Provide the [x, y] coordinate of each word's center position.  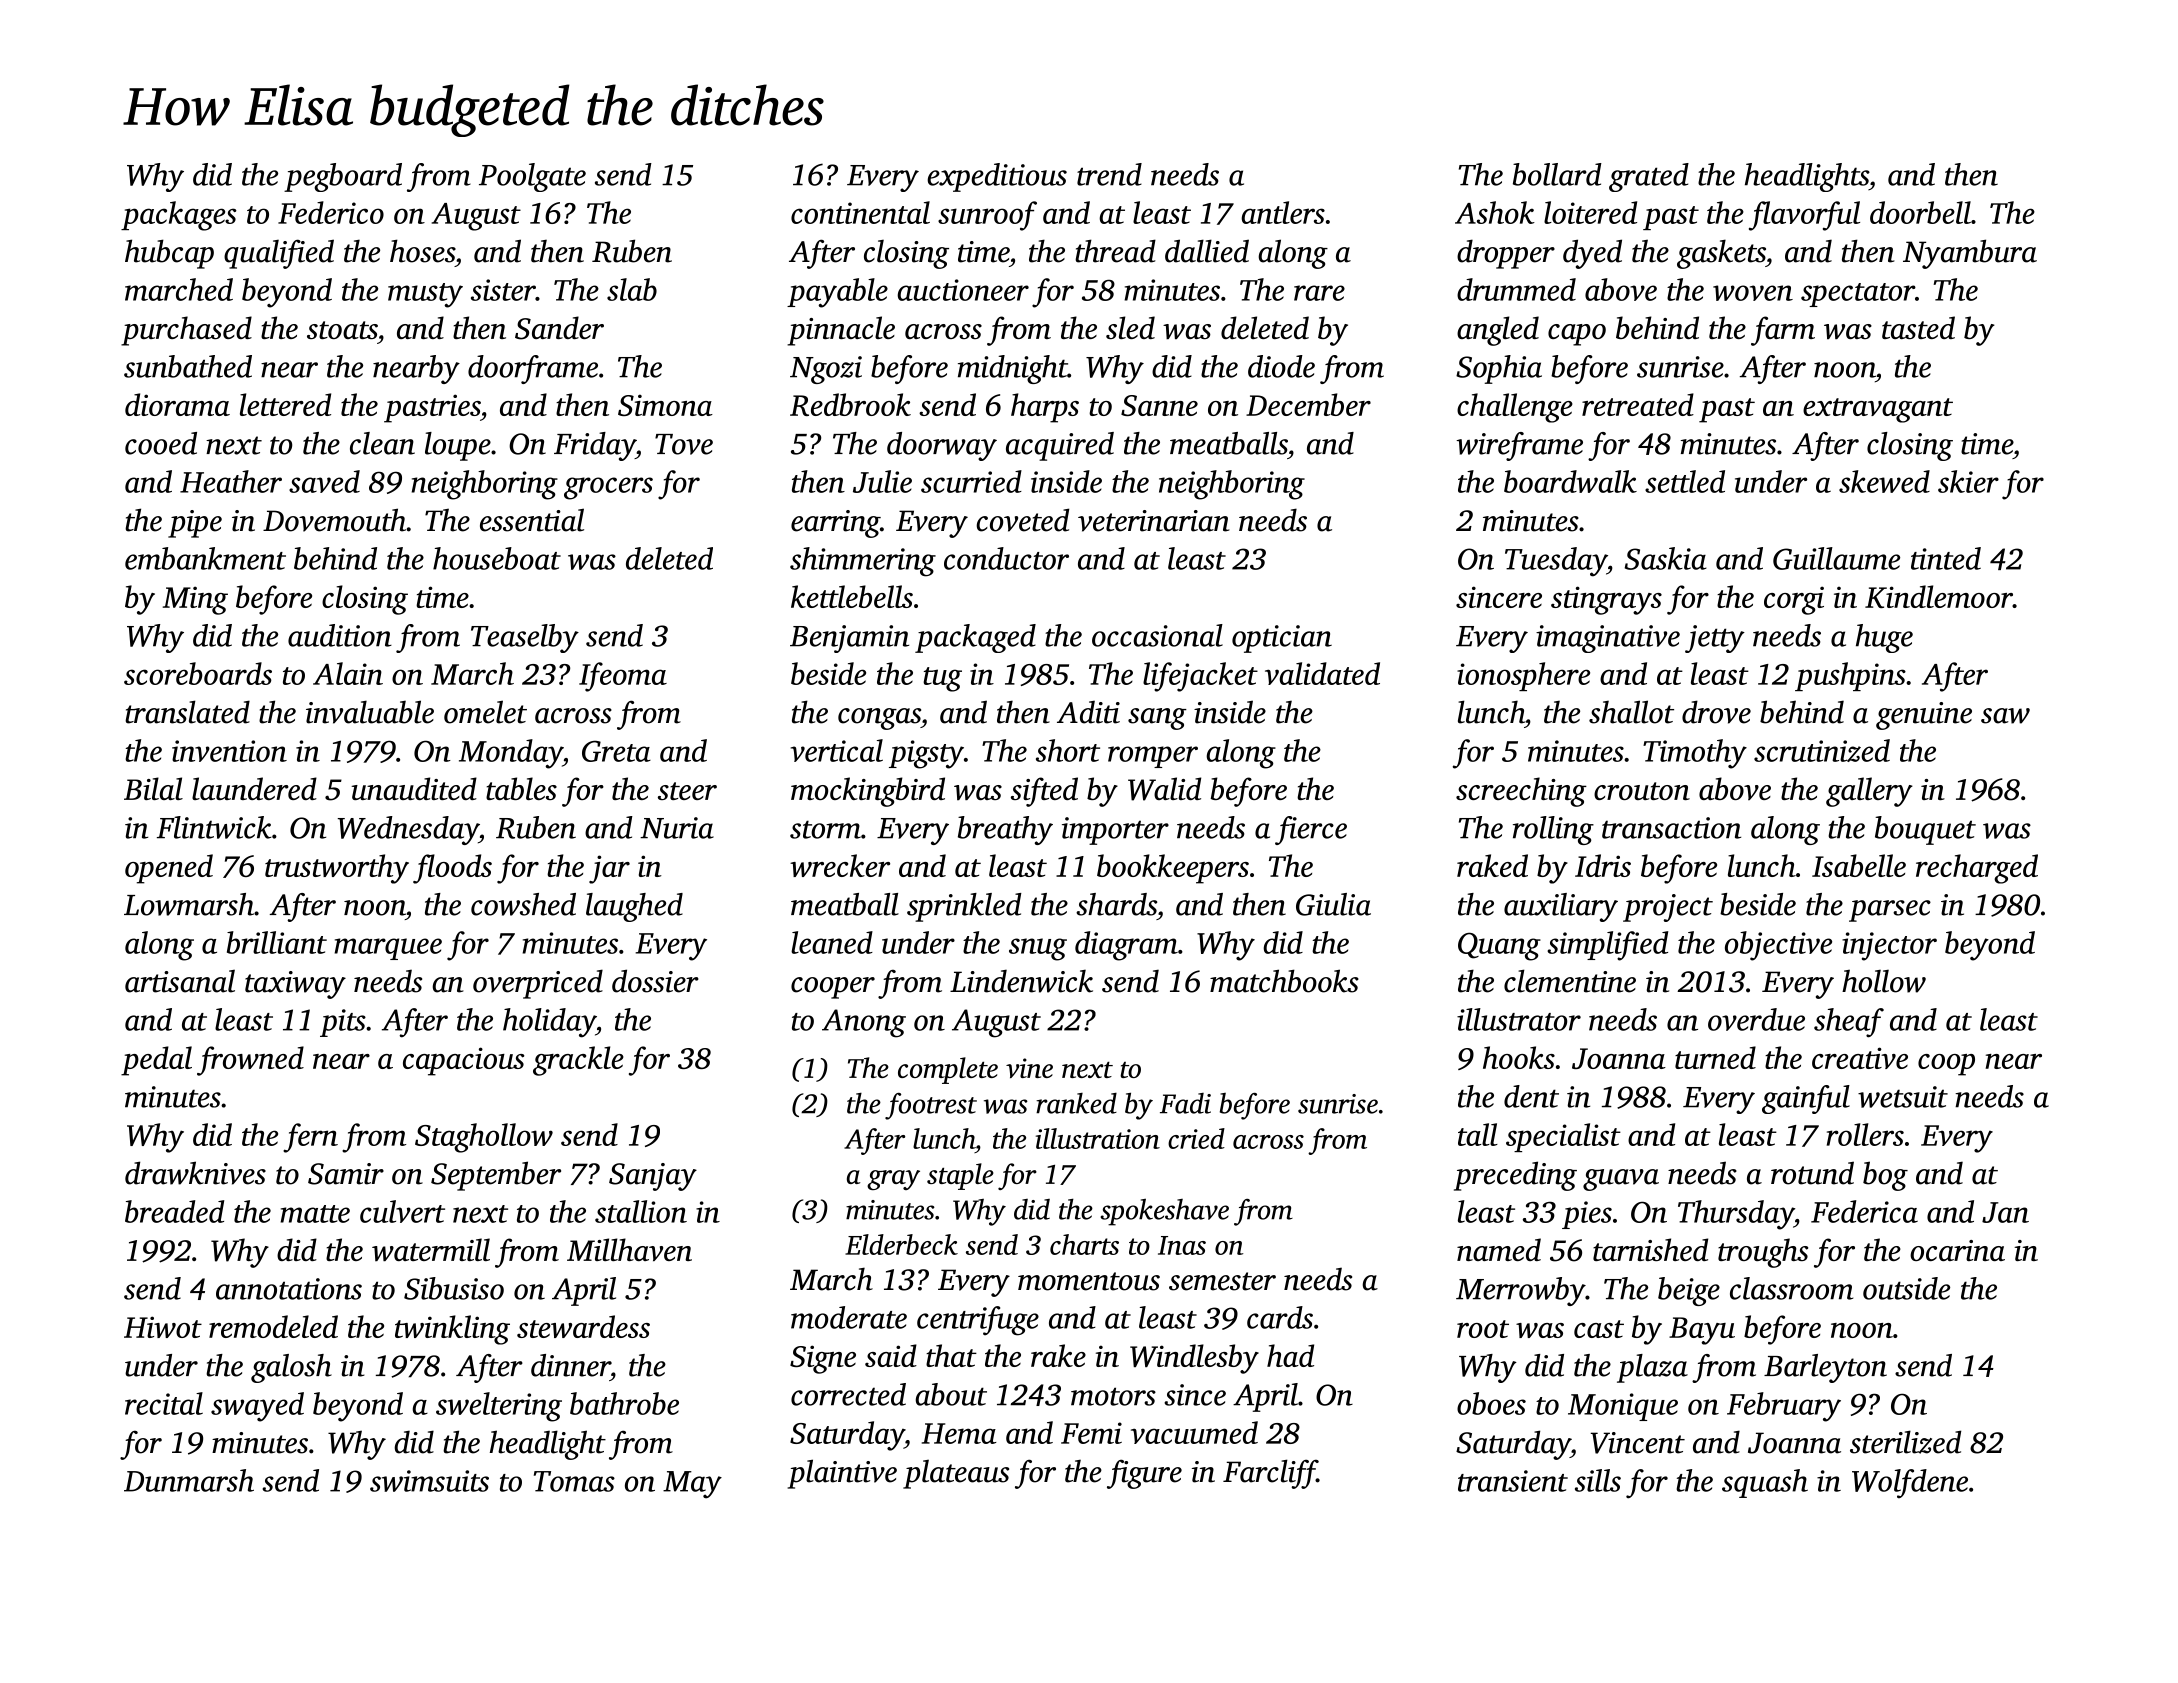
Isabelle [1859, 865]
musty [425, 295]
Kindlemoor [1939, 596]
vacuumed [1194, 1432]
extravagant [1878, 410]
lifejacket [1200, 677]
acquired [1060, 446]
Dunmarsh [189, 1480]
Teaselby [525, 638]
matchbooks [1284, 981]
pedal [156, 1061]
